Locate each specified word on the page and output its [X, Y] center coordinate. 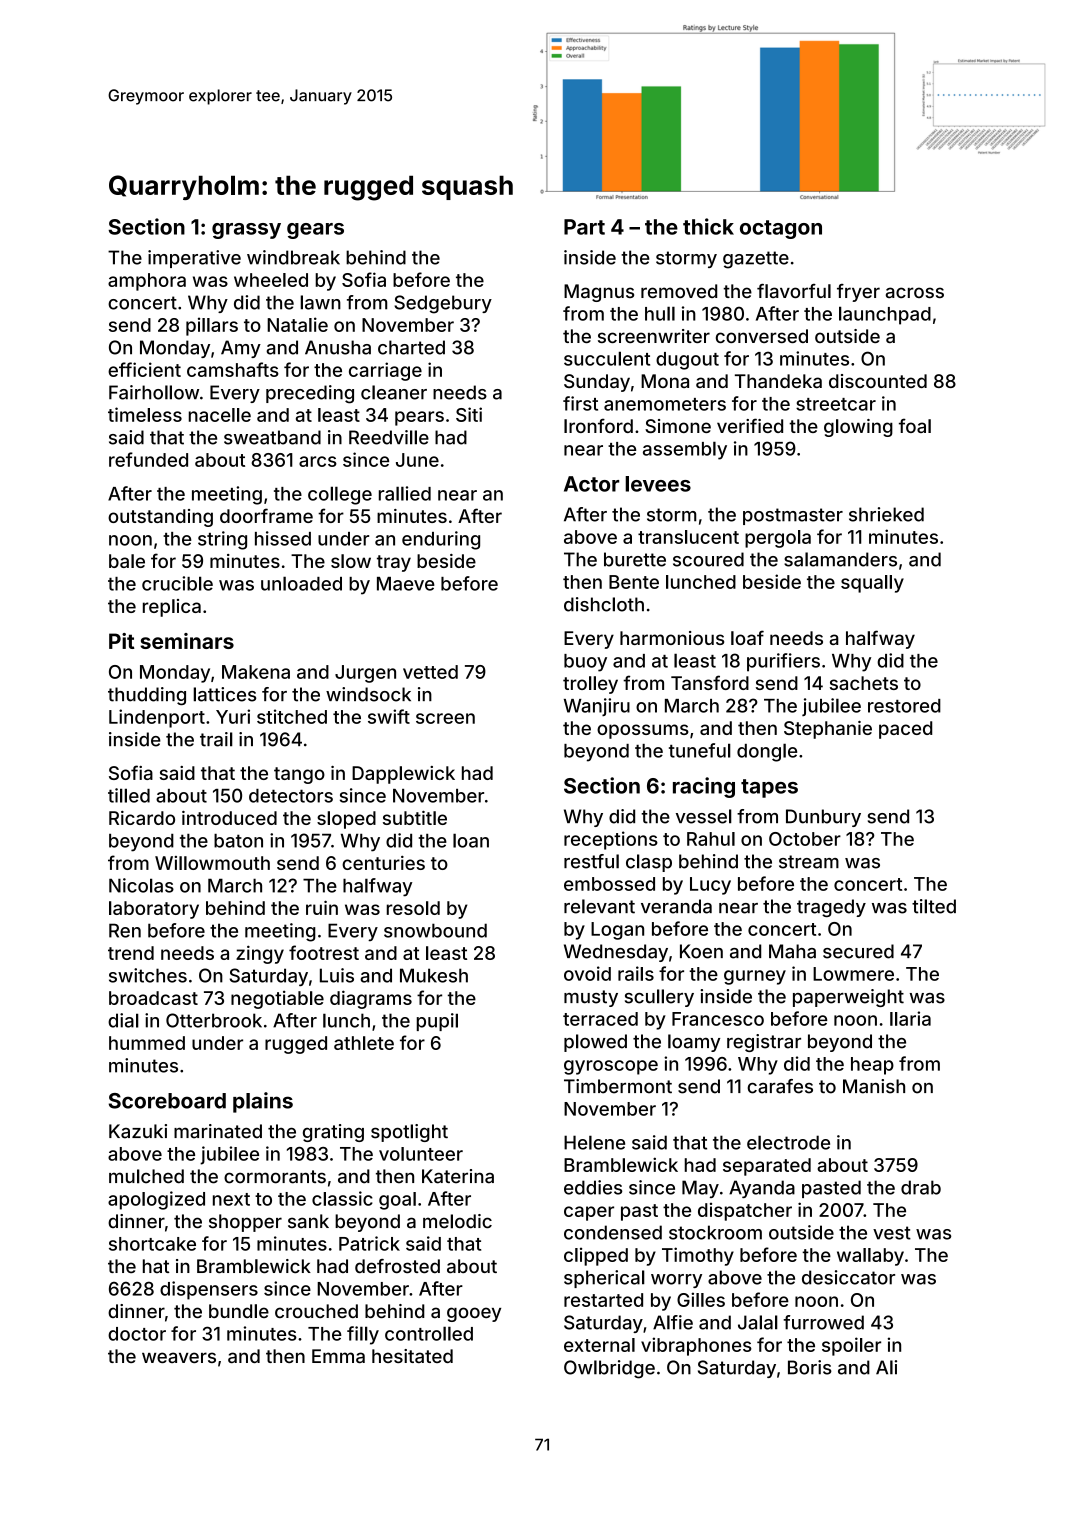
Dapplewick [403, 775]
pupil [437, 1022]
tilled [129, 795]
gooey [474, 1314]
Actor [591, 484]
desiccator [848, 1277]
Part [584, 227]
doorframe [266, 515]
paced [905, 730]
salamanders [840, 559]
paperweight [848, 998]
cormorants [275, 1177]
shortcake [152, 1244]
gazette [756, 260]
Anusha [338, 347]
